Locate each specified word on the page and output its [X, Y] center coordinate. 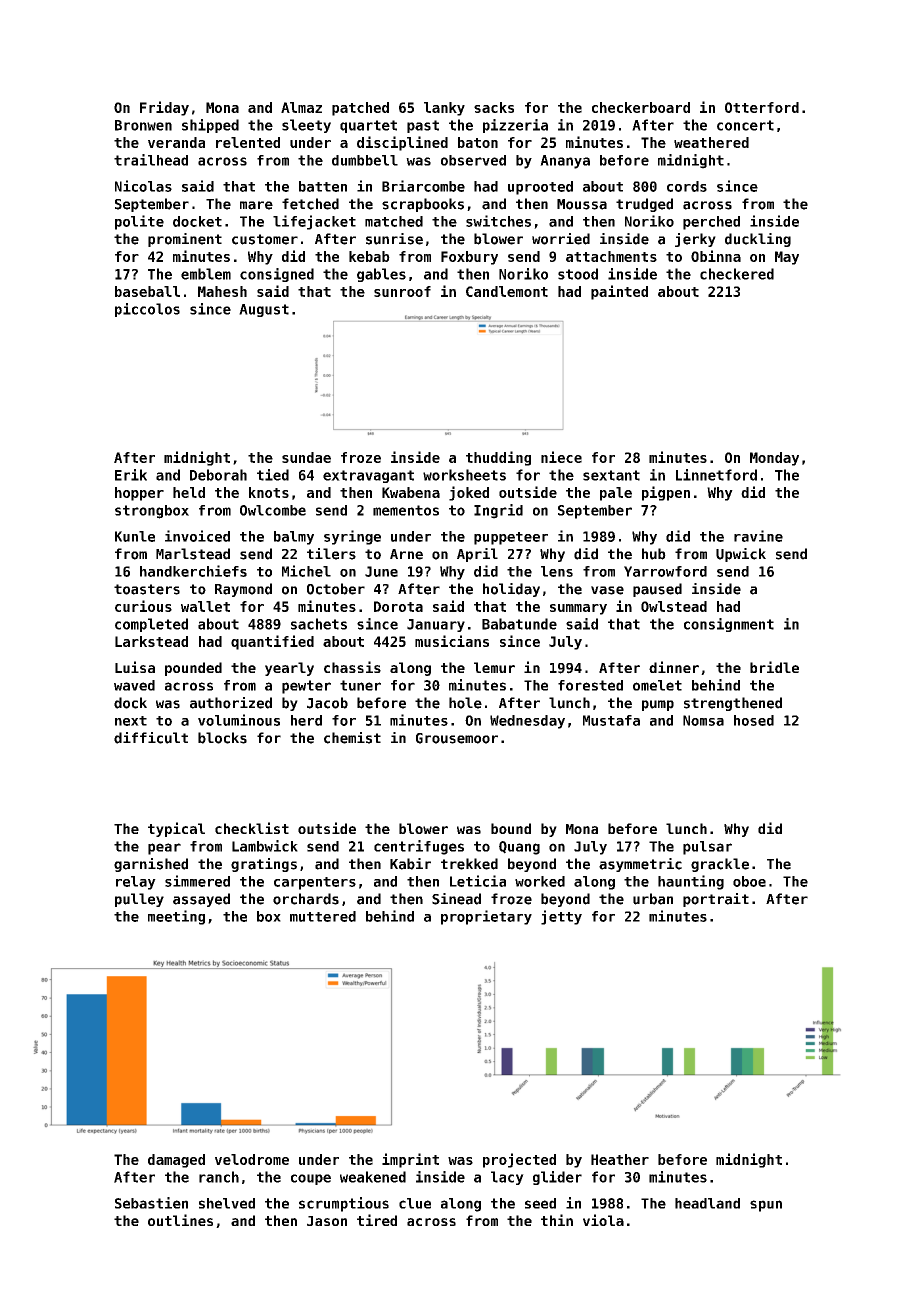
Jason [327, 1221]
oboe [749, 881]
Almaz [301, 107]
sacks [494, 107]
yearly [289, 669]
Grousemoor [457, 738]
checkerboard [641, 107]
